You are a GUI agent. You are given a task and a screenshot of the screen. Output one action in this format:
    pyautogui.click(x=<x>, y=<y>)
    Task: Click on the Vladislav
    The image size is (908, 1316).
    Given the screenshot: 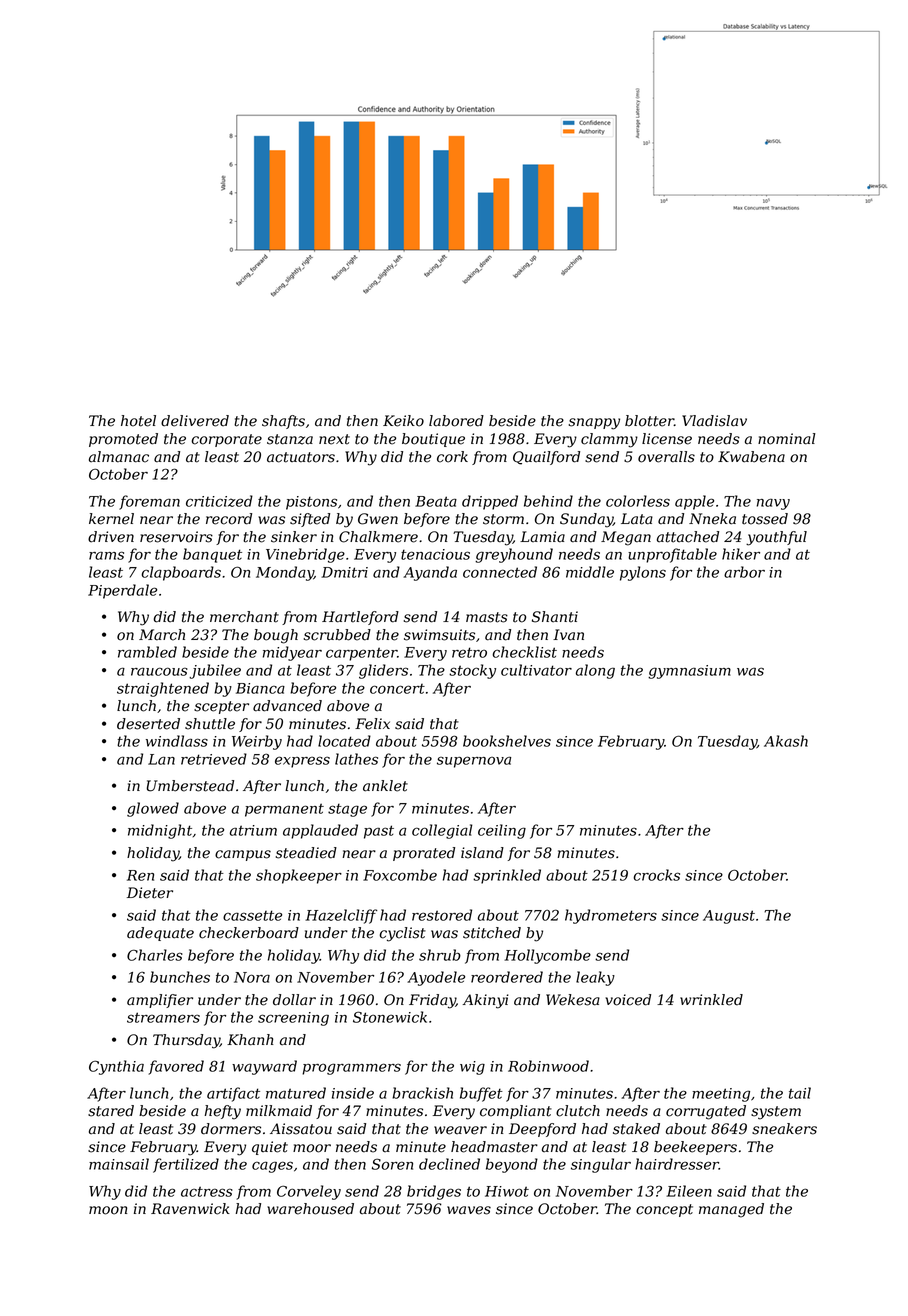 What is the action you would take?
    pyautogui.click(x=714, y=421)
